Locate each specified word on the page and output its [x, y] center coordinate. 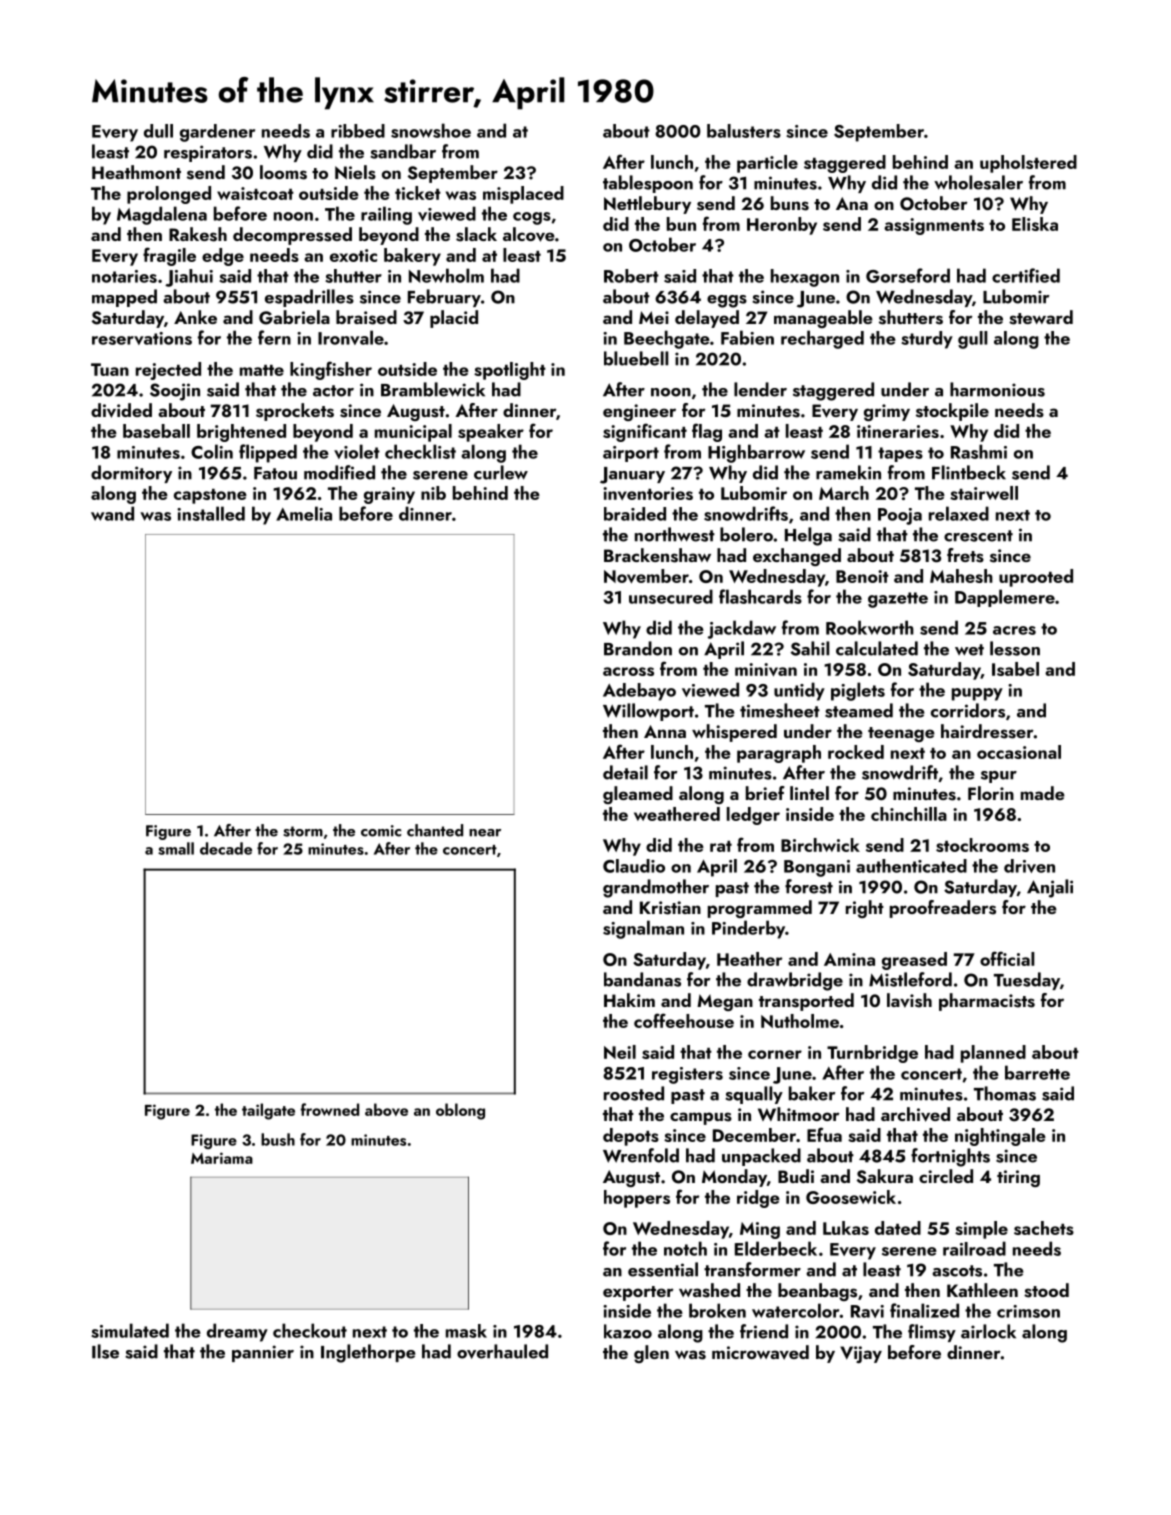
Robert [631, 276]
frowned [330, 1109]
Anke [195, 317]
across [628, 671]
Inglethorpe [368, 1353]
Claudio [634, 866]
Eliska [1035, 224]
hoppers [637, 1199]
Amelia [304, 513]
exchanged [797, 557]
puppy [977, 694]
